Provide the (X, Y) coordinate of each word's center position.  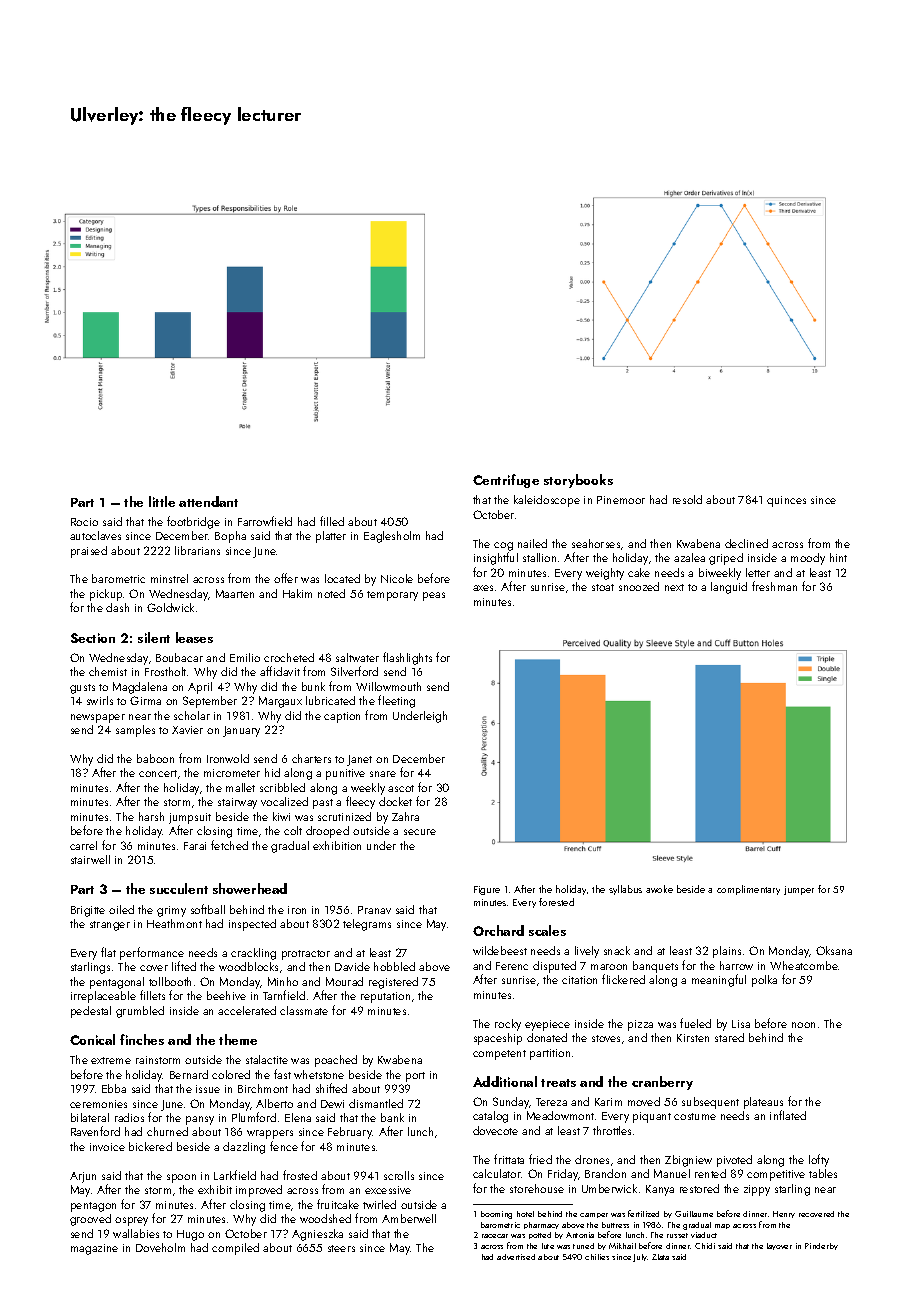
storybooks (578, 481)
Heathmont (174, 923)
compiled (235, 1249)
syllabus (625, 890)
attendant (208, 501)
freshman (774, 586)
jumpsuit (190, 818)
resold (687, 499)
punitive (345, 774)
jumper (799, 890)
